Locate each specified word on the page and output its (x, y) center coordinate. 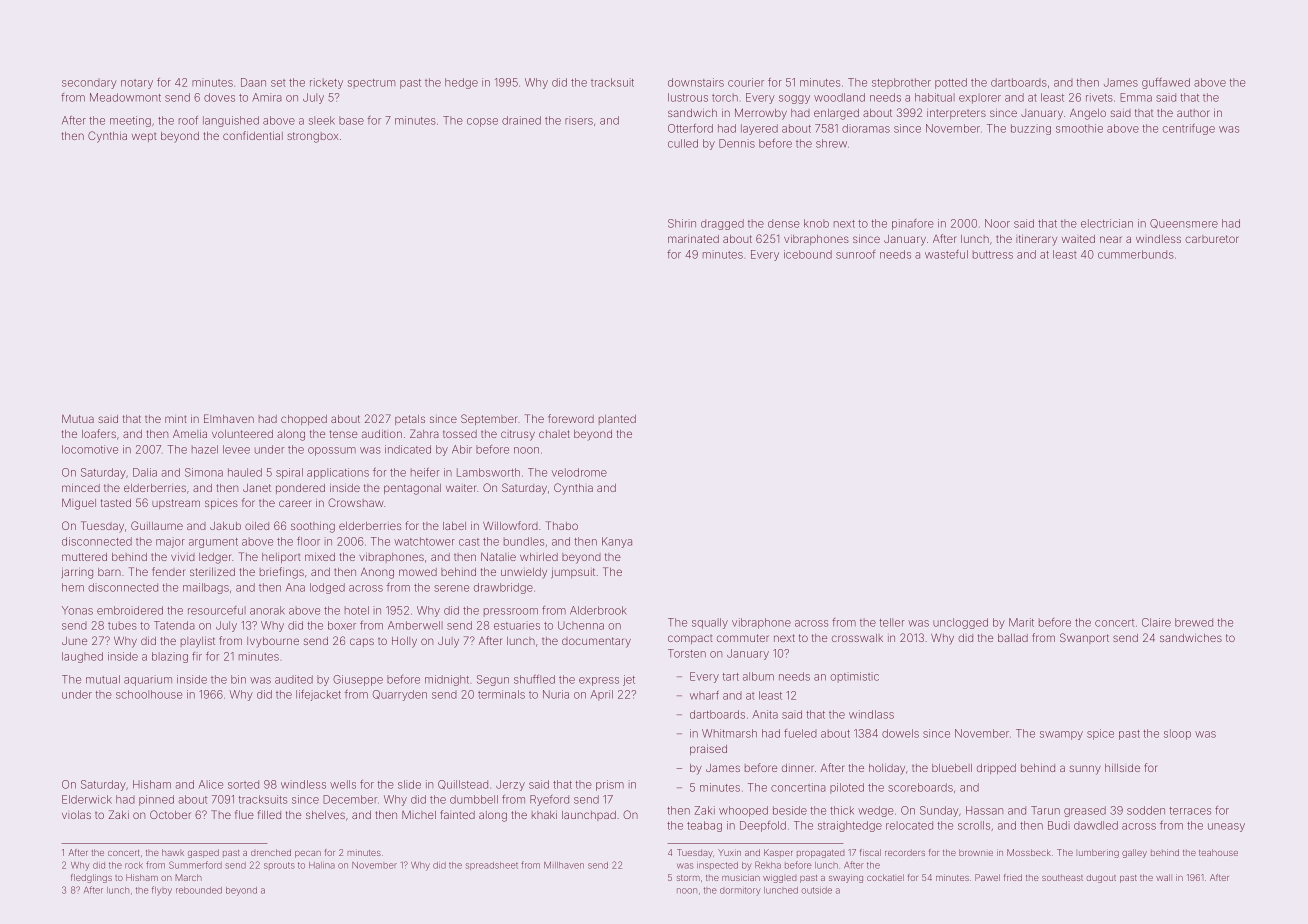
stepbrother (901, 83)
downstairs (696, 82)
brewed (1194, 622)
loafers (99, 433)
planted (617, 420)
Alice (211, 784)
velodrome (579, 472)
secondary (89, 84)
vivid (183, 557)
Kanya (617, 542)
